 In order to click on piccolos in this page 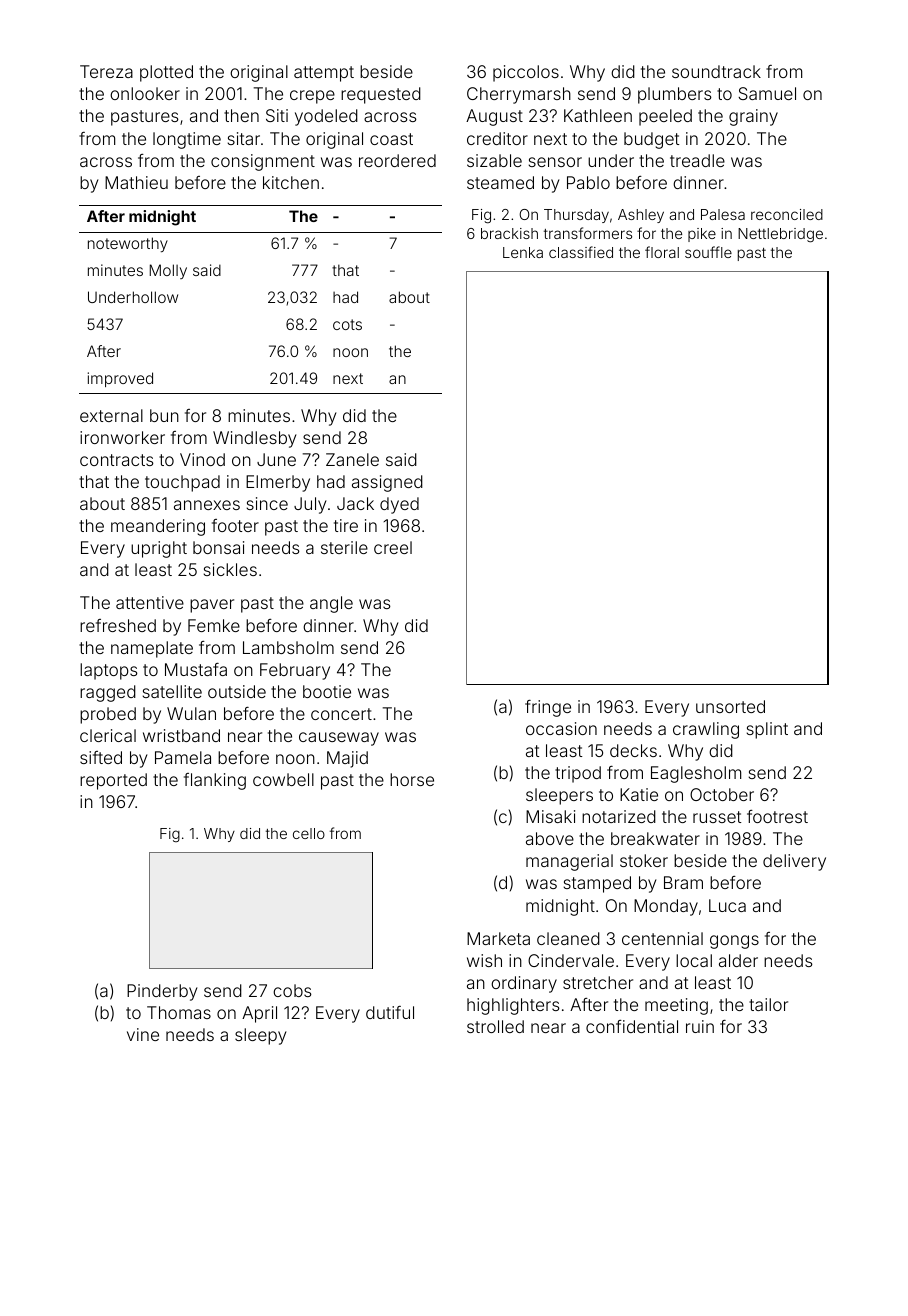, I will do `click(526, 73)`.
